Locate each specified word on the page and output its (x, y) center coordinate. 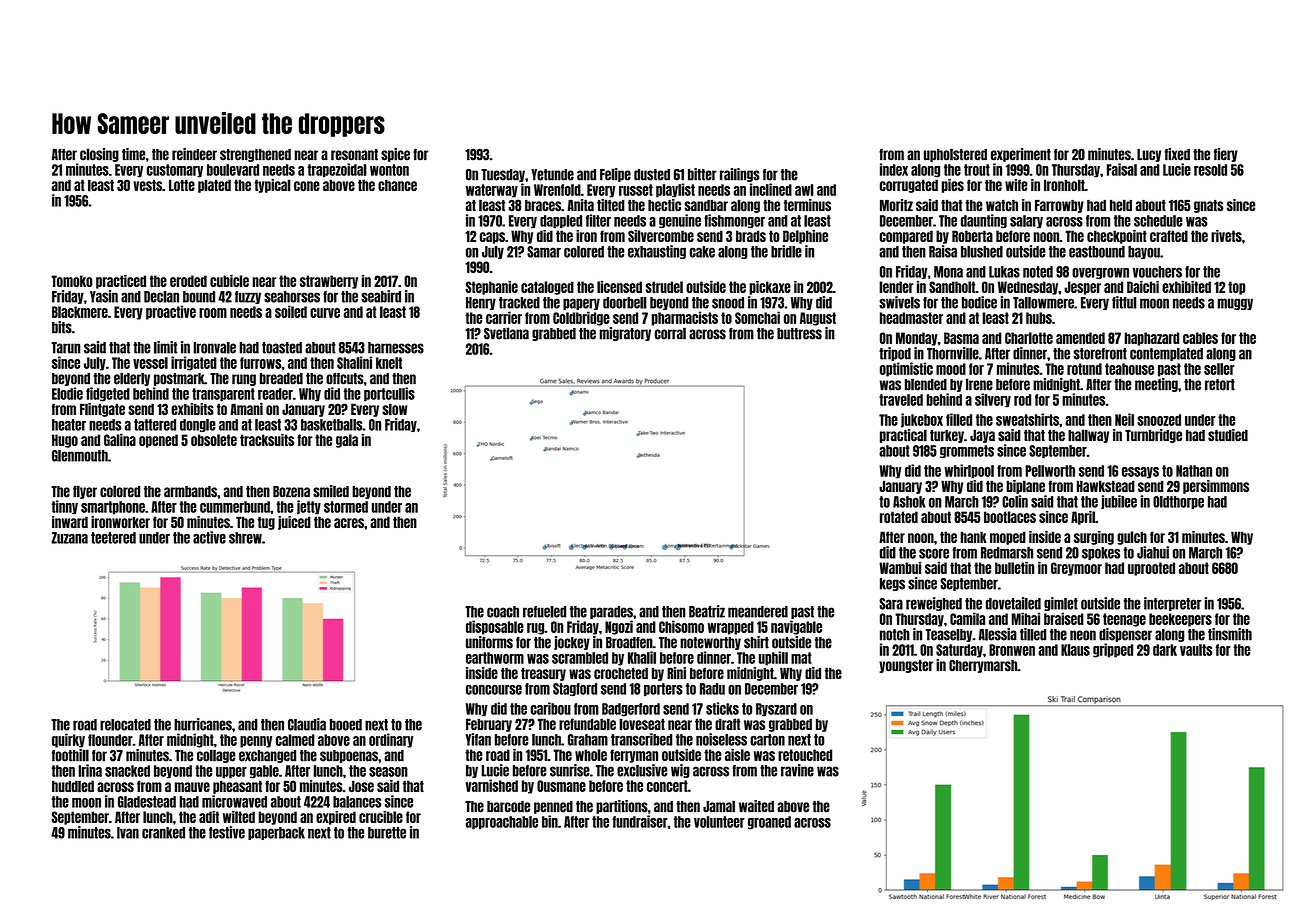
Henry (481, 303)
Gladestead (147, 802)
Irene (979, 384)
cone (307, 186)
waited (756, 806)
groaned (769, 823)
